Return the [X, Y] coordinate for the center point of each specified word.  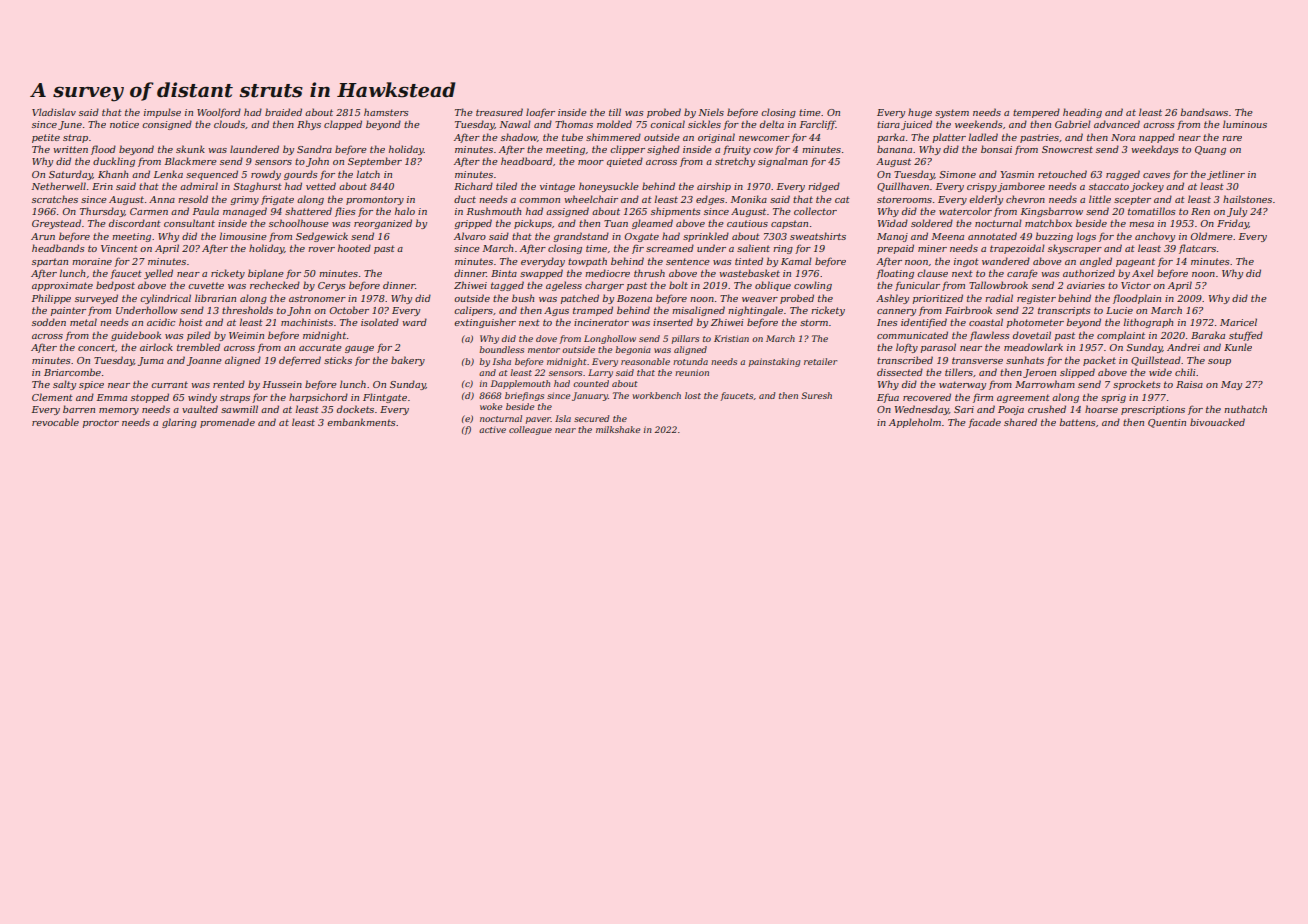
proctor [101, 423]
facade [984, 423]
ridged [824, 187]
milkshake [618, 429]
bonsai [996, 149]
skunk [190, 149]
